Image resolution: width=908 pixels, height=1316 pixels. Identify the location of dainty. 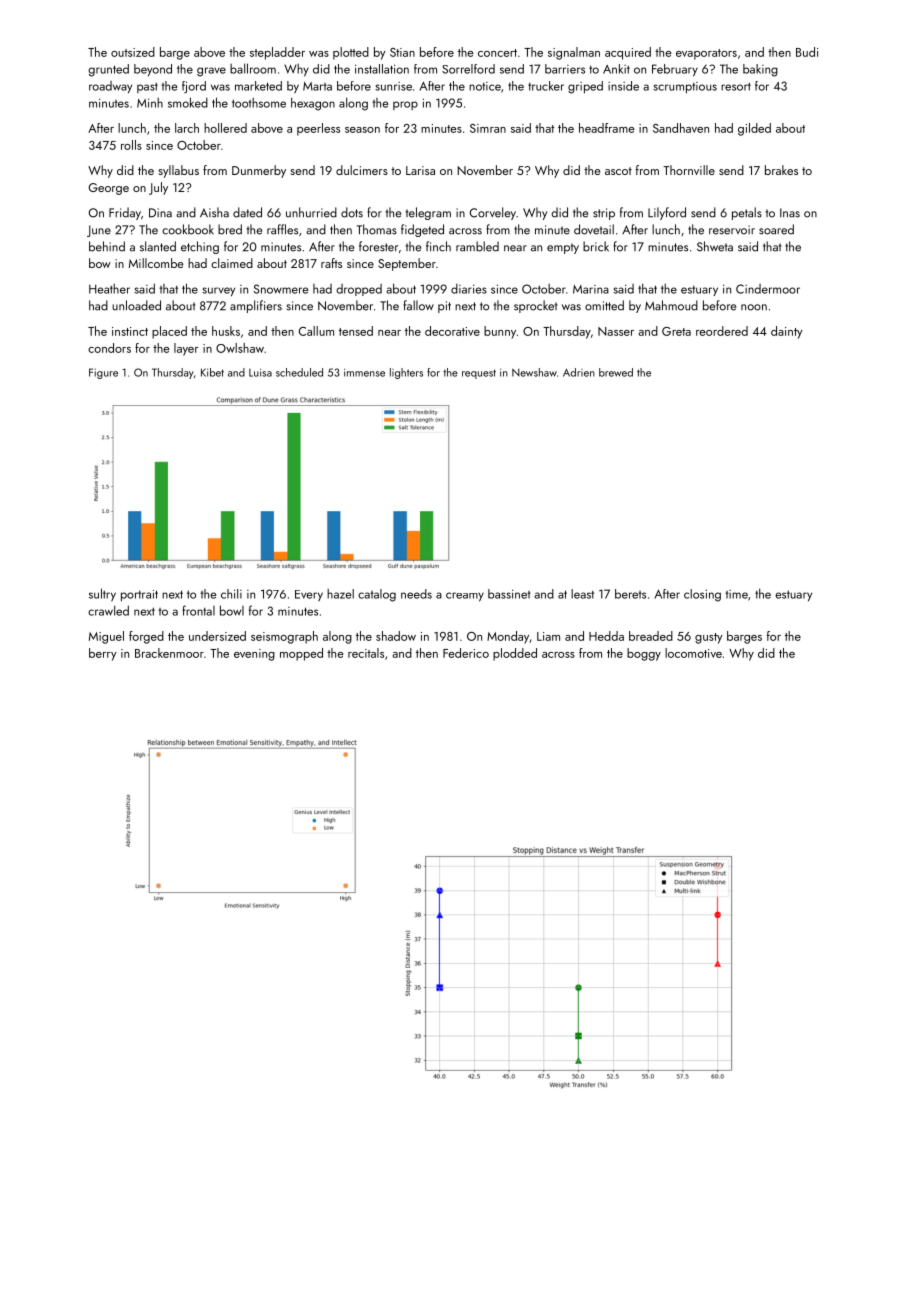
(787, 332).
